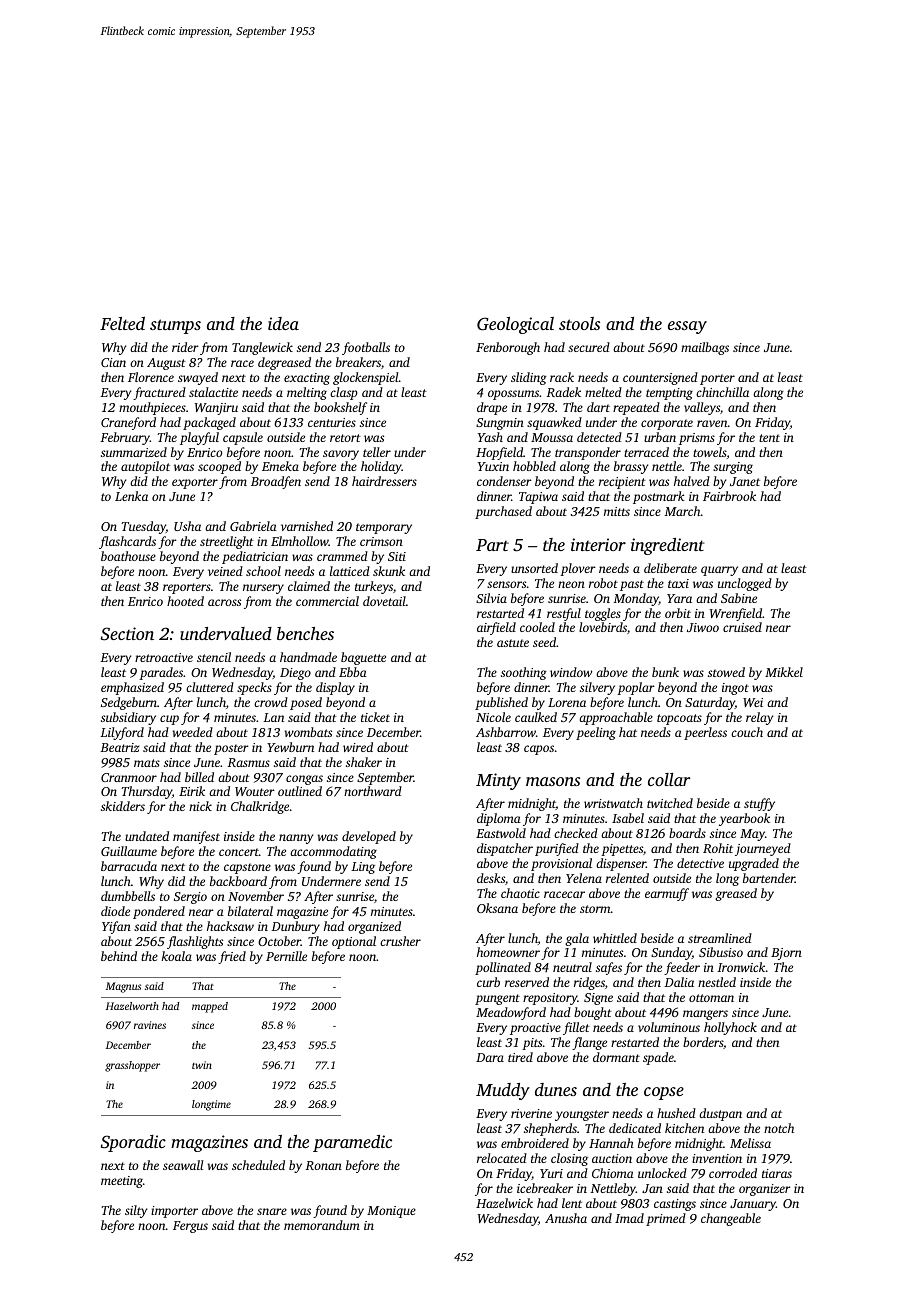 The height and width of the screenshot is (1290, 908). I want to click on Hazelwick, so click(504, 1203).
